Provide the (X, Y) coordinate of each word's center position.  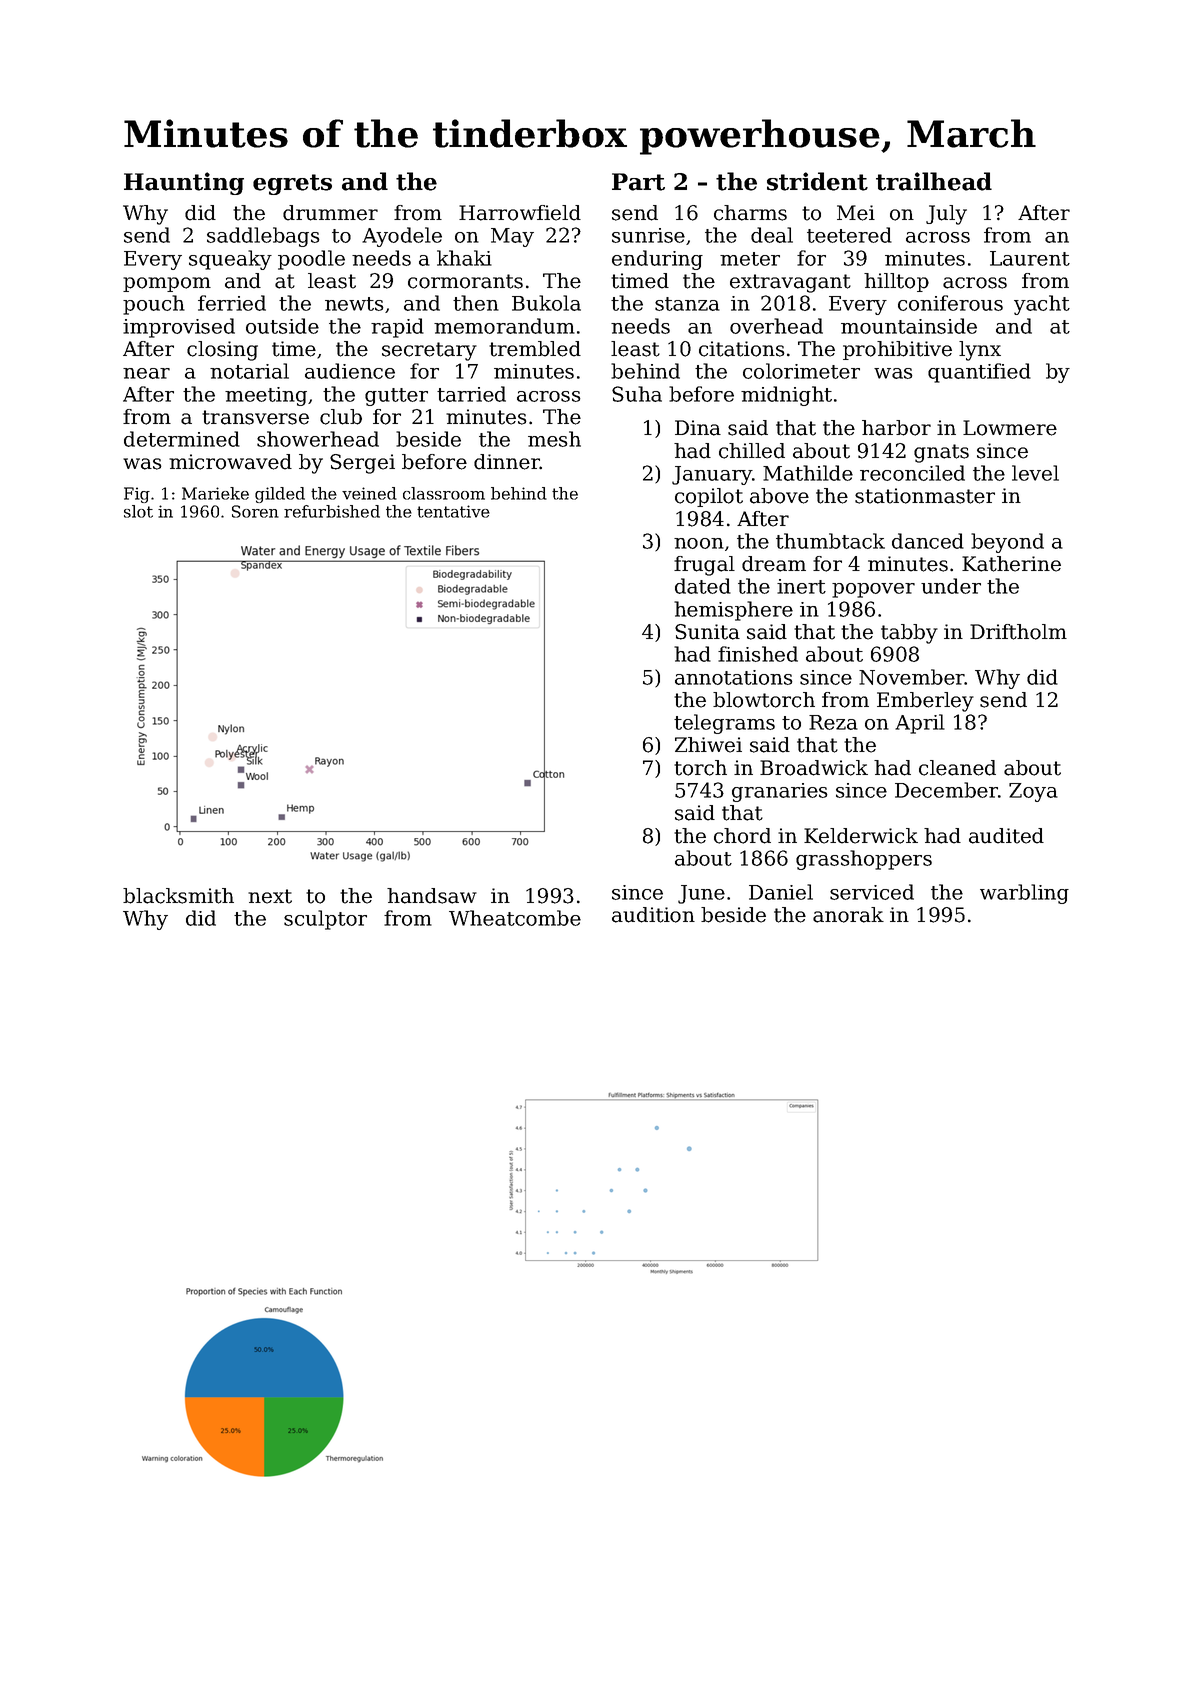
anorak (848, 915)
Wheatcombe (515, 918)
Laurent (1030, 258)
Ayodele (402, 237)
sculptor (325, 920)
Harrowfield (520, 213)
